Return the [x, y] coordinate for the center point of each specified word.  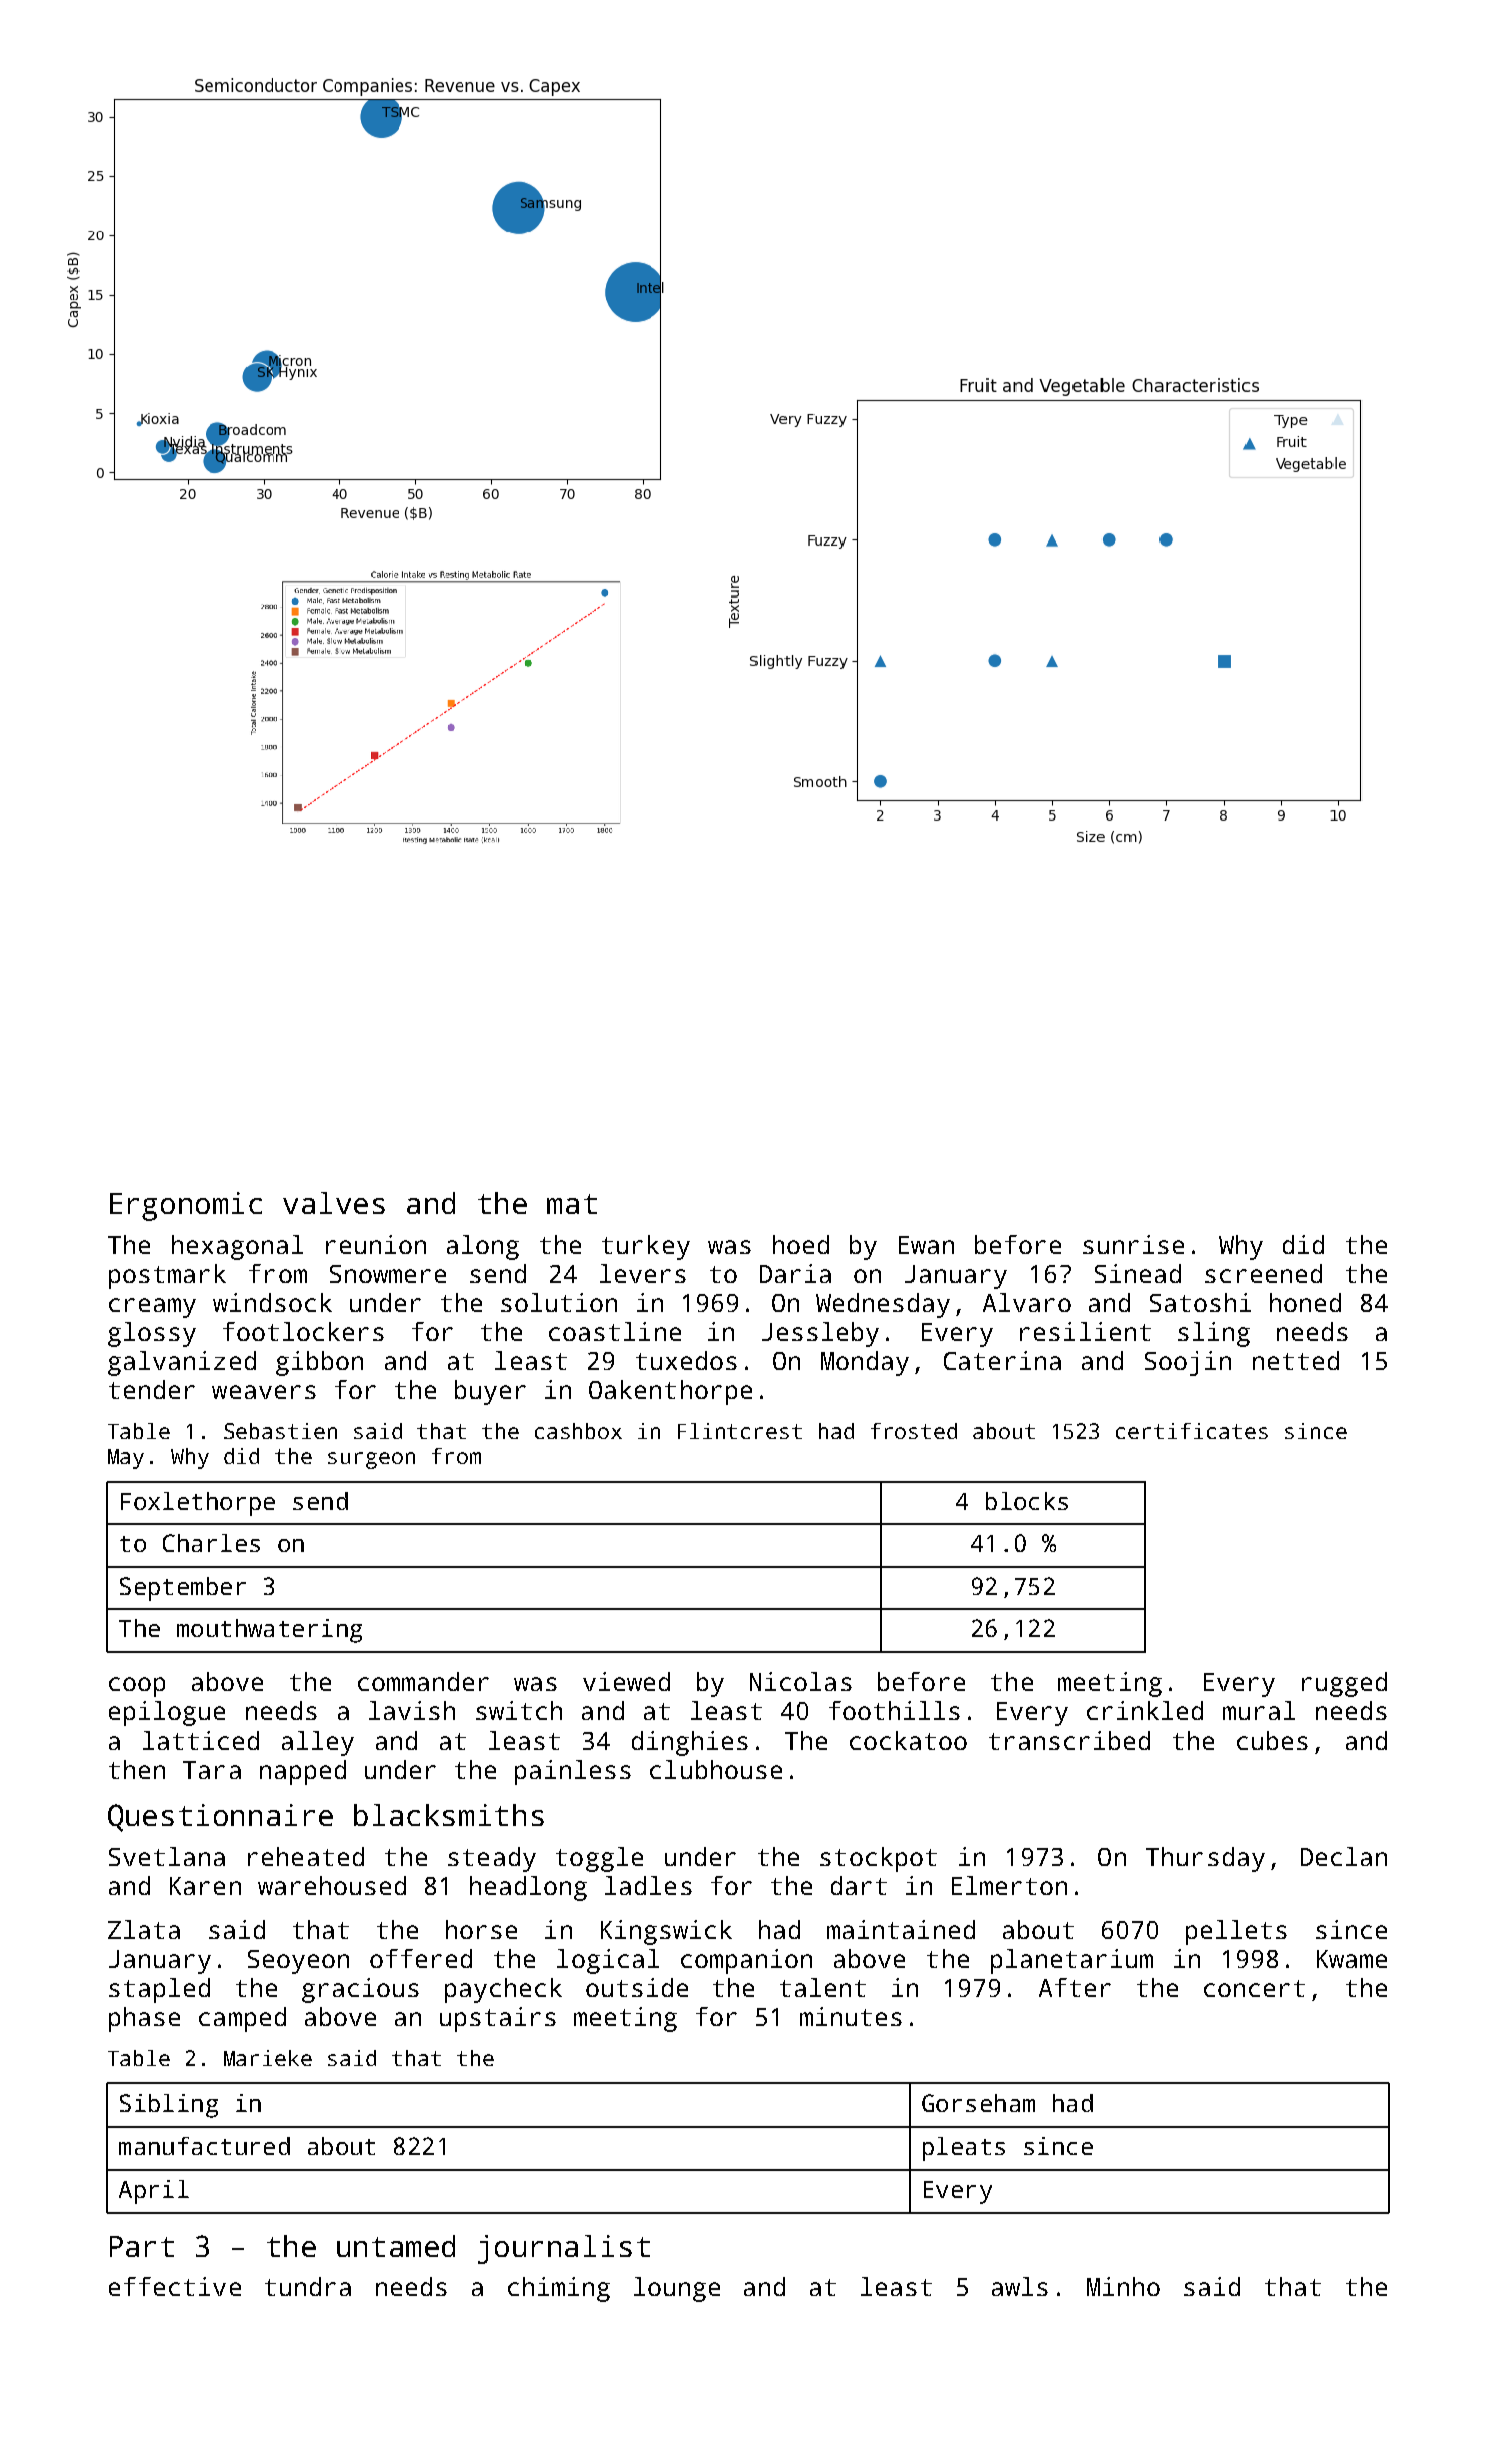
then [137, 1769]
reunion [376, 1244]
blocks [1027, 1501]
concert [1254, 1988]
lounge [677, 2289]
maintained [901, 1929]
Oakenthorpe [670, 1392]
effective [175, 2286]
